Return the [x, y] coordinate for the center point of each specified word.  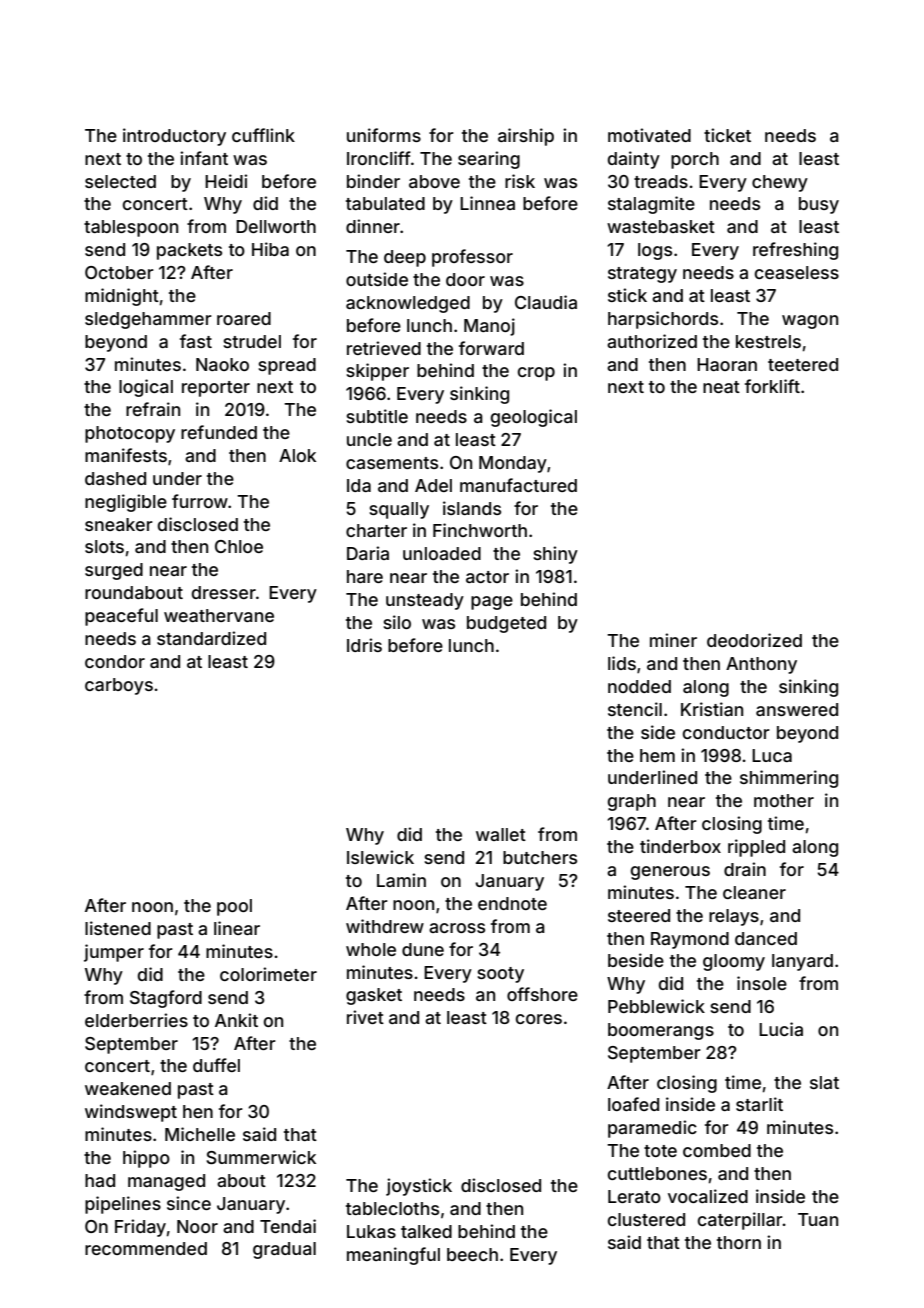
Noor [197, 1226]
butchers [540, 857]
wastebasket [661, 226]
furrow [200, 501]
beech [472, 1254]
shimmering [789, 779]
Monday [513, 464]
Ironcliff [379, 158]
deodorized [754, 640]
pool [234, 907]
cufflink [263, 135]
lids [622, 663]
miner [673, 640]
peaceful [121, 617]
